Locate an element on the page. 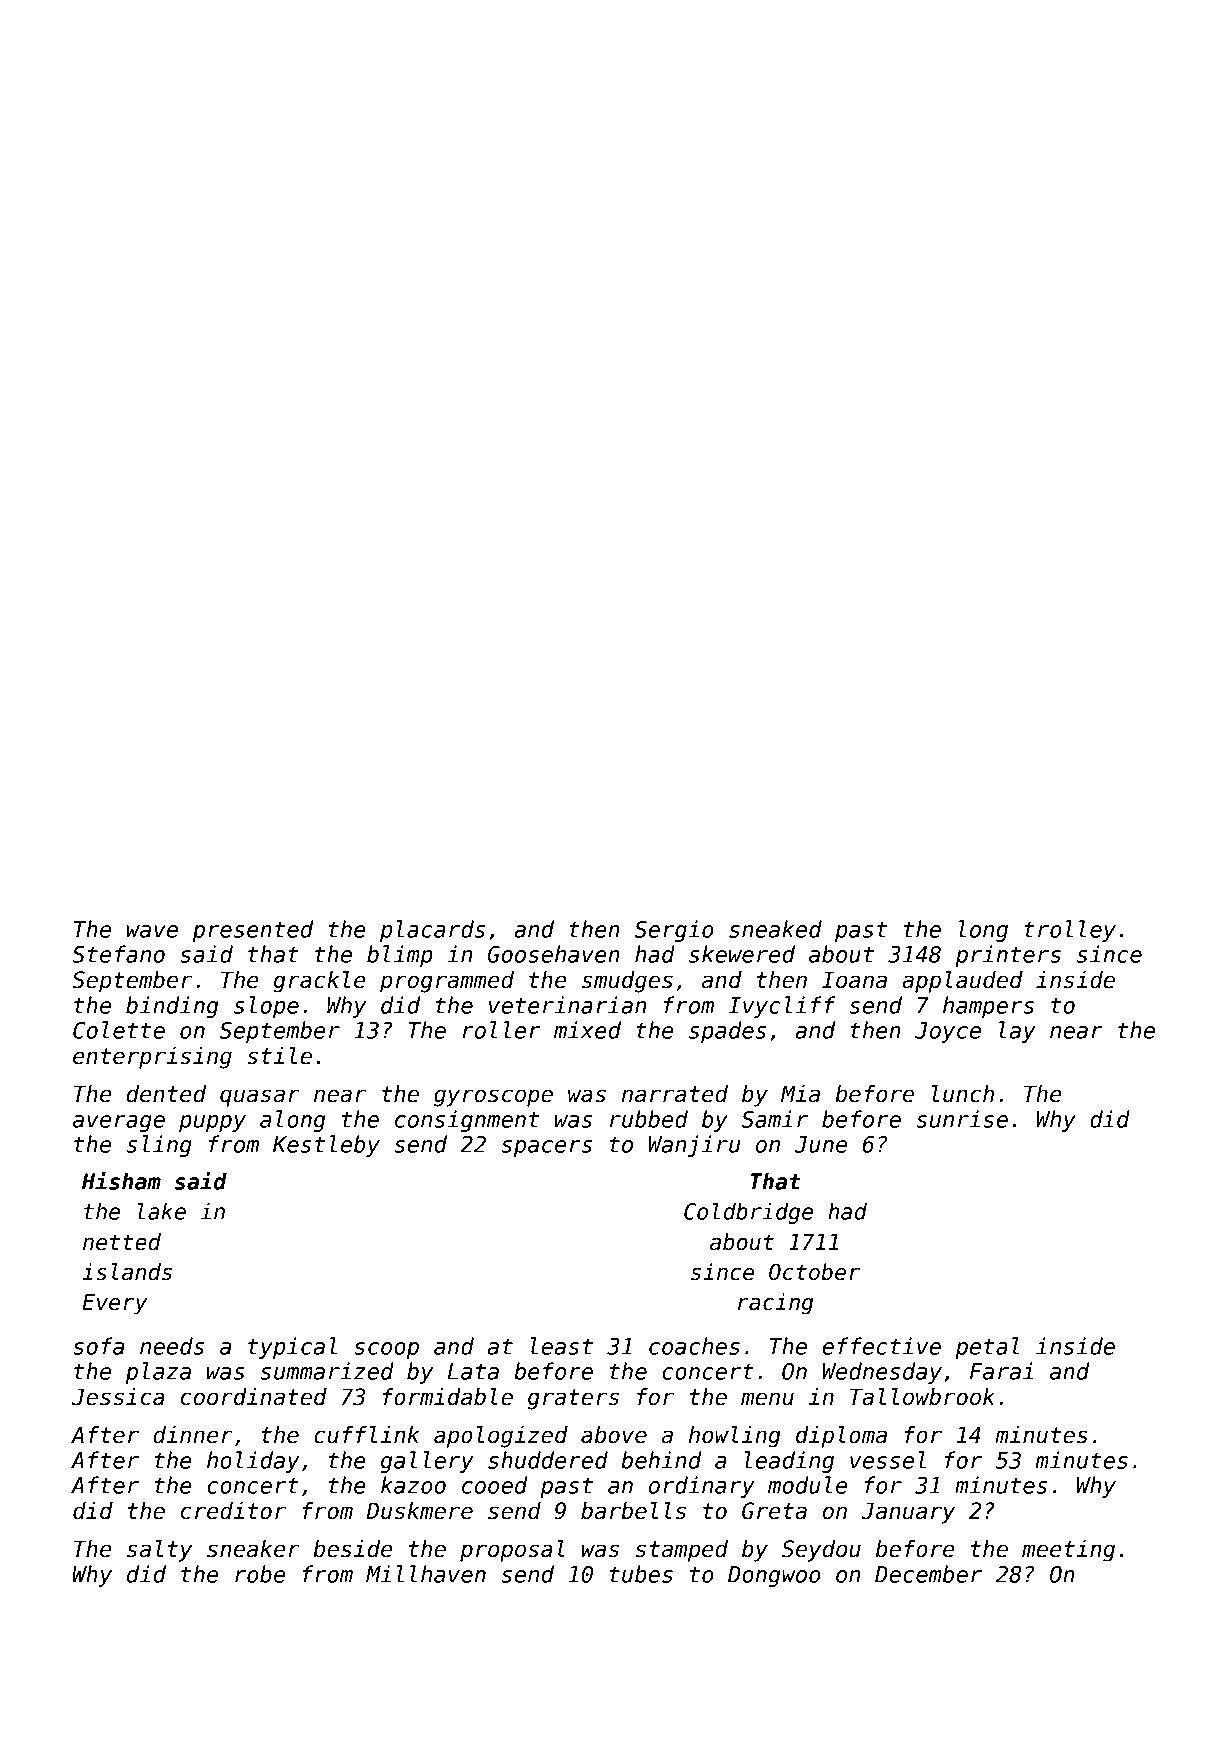 Image resolution: width=1231 pixels, height=1741 pixels. October is located at coordinates (814, 1272).
